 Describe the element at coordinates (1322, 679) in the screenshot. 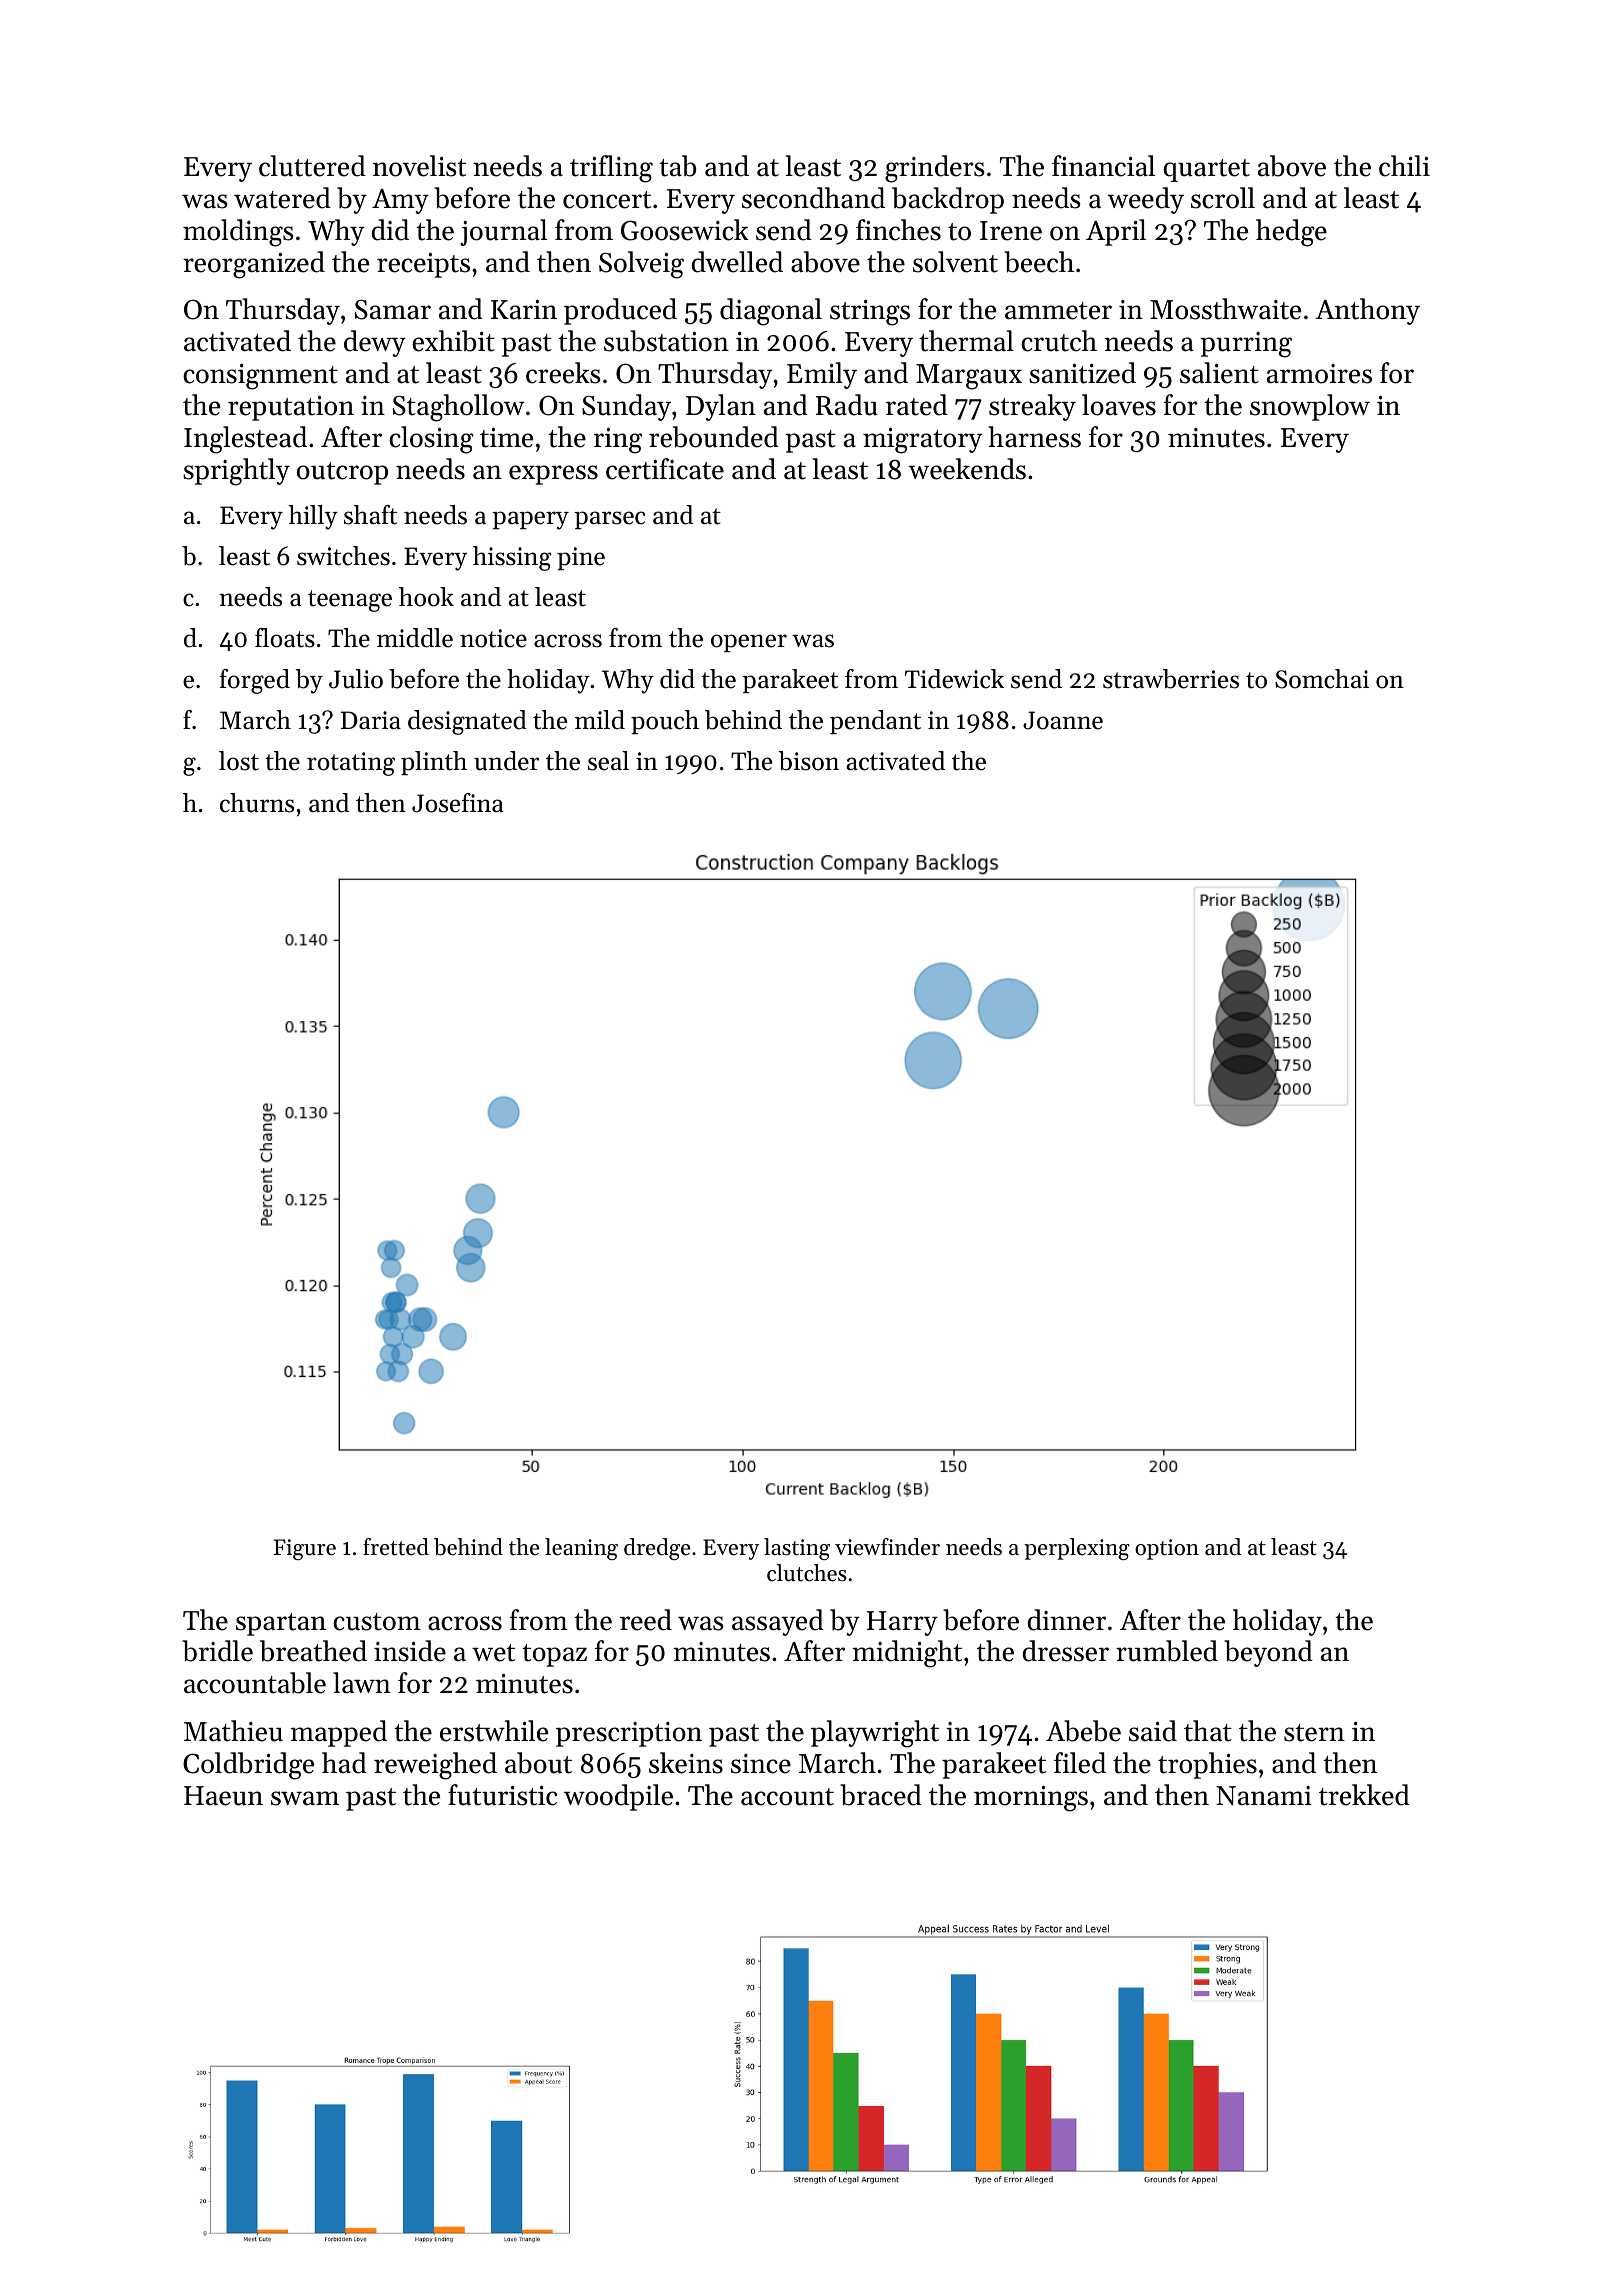

I see `Somchai` at that location.
